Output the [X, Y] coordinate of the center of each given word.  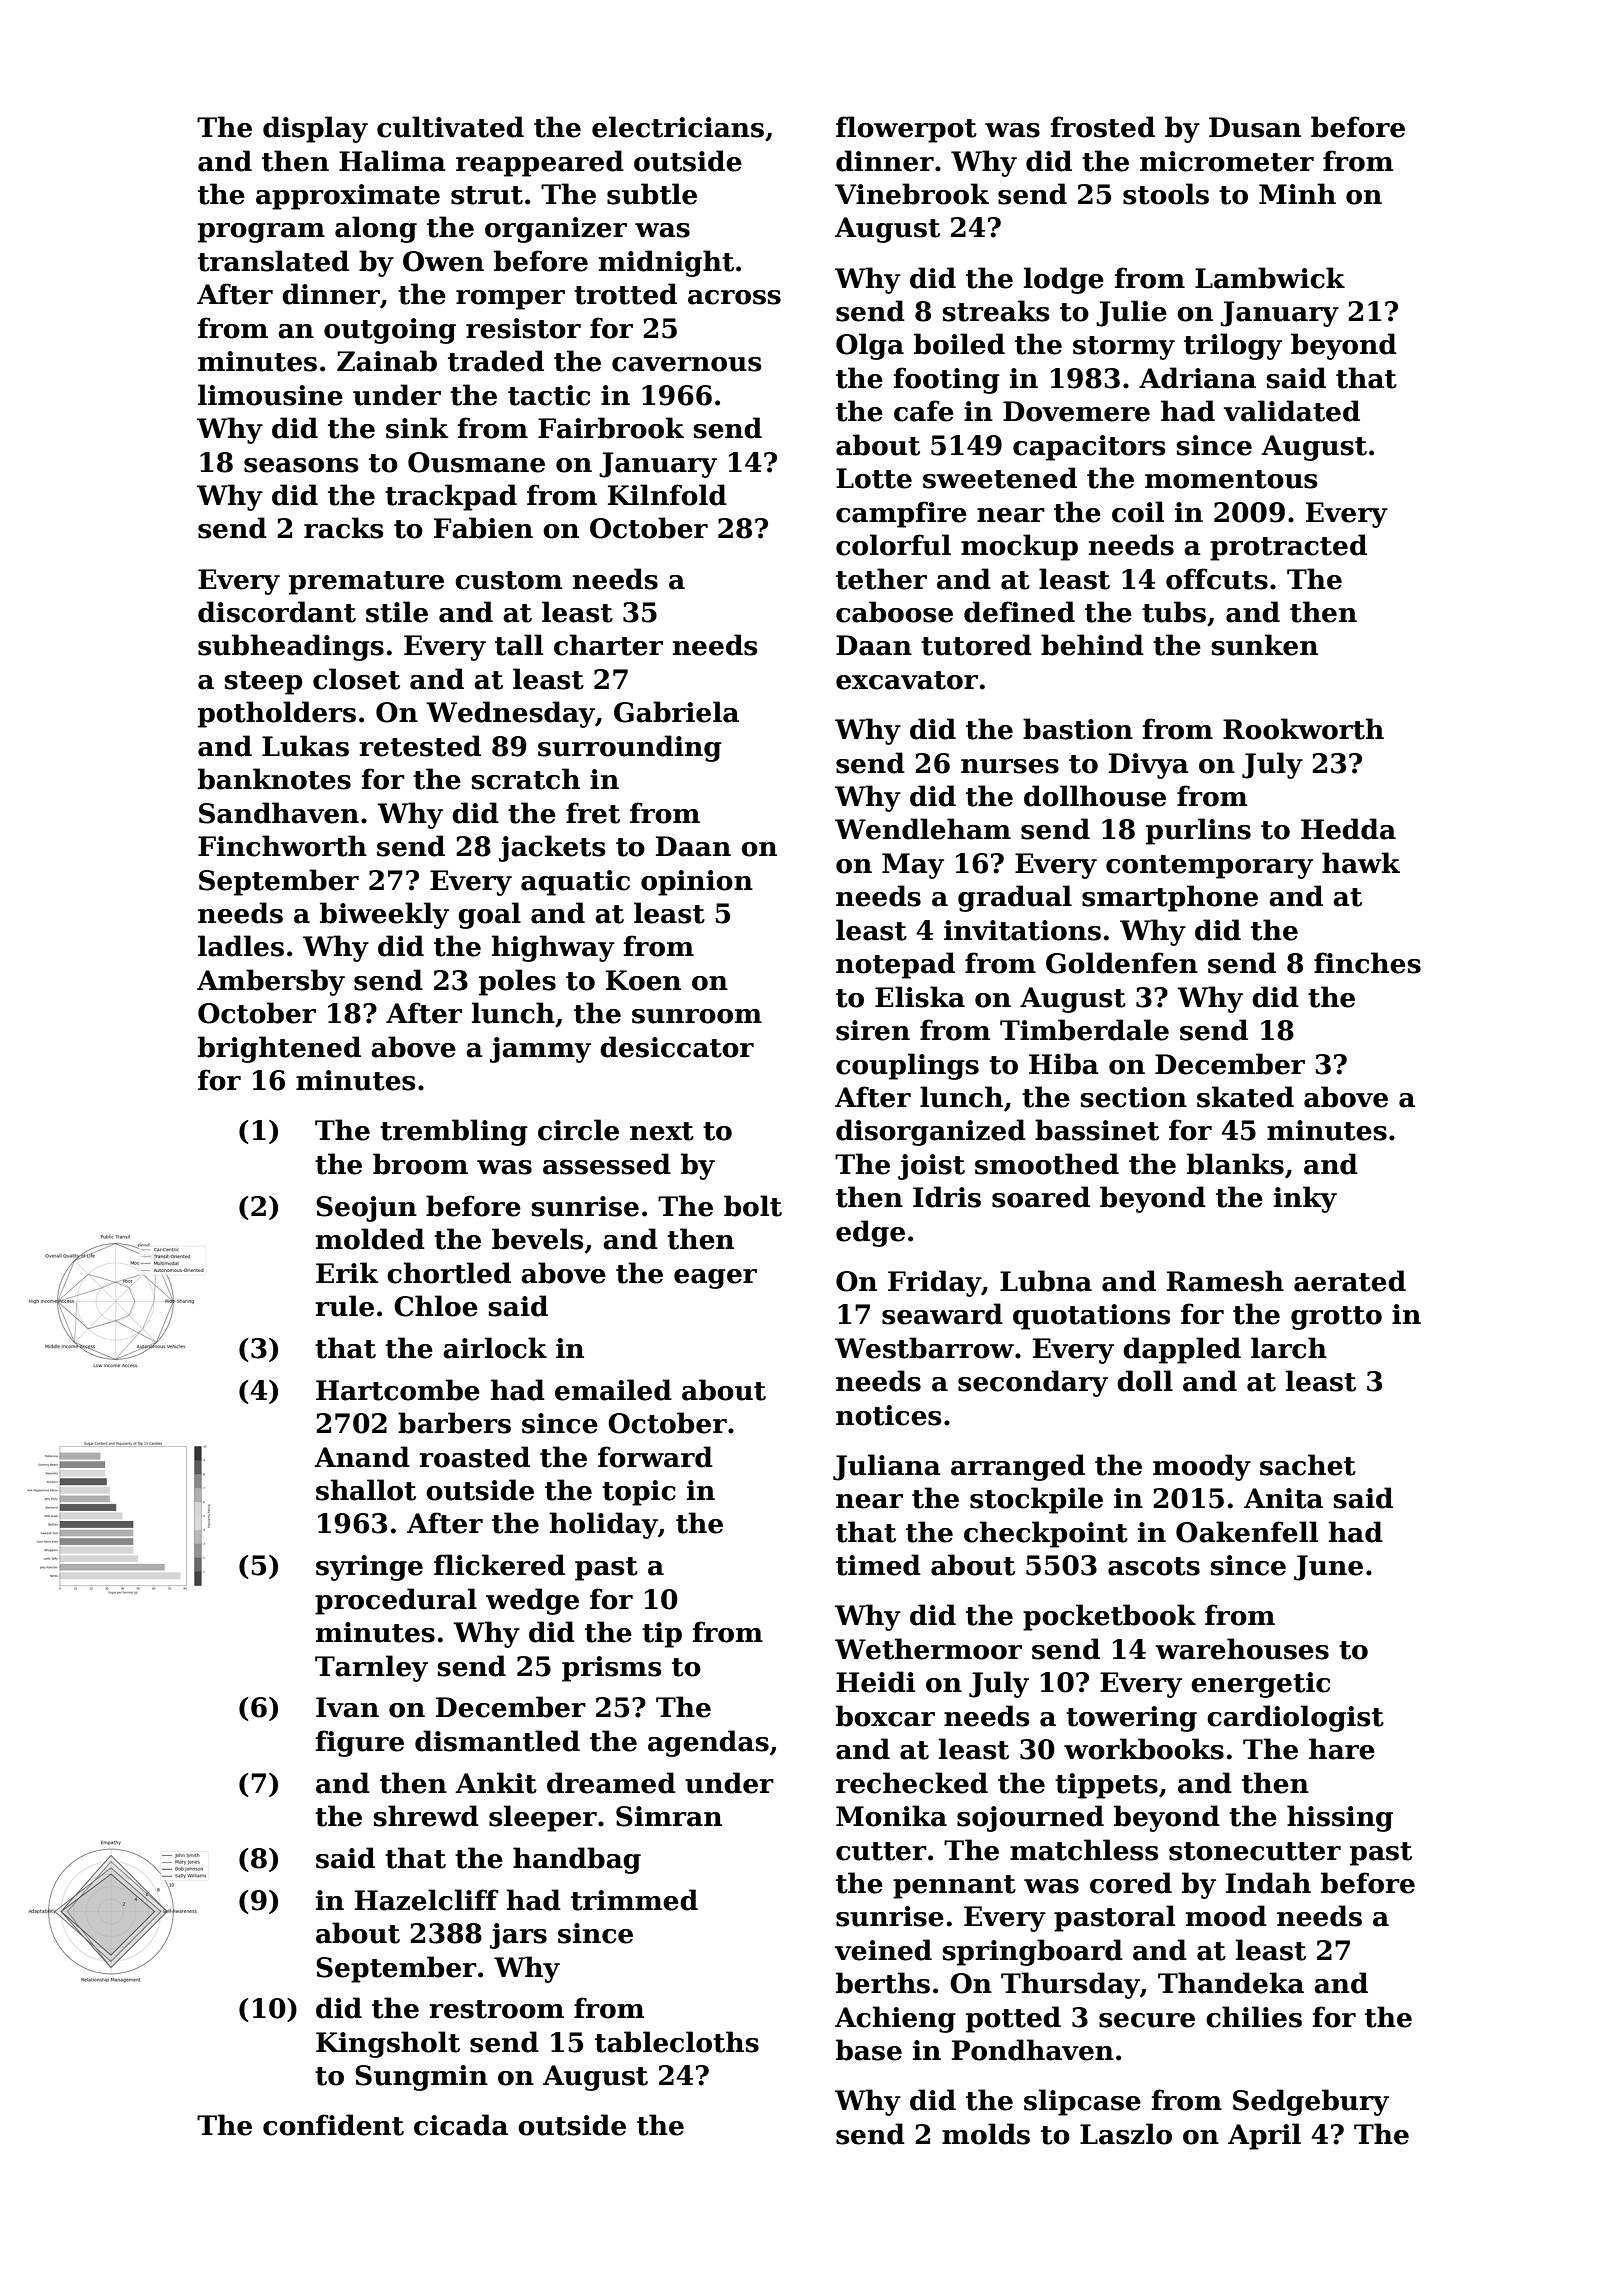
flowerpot [906, 129]
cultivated [450, 127]
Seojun [366, 1209]
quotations [1091, 1317]
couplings [907, 1066]
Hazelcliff [427, 1900]
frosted [1102, 127]
